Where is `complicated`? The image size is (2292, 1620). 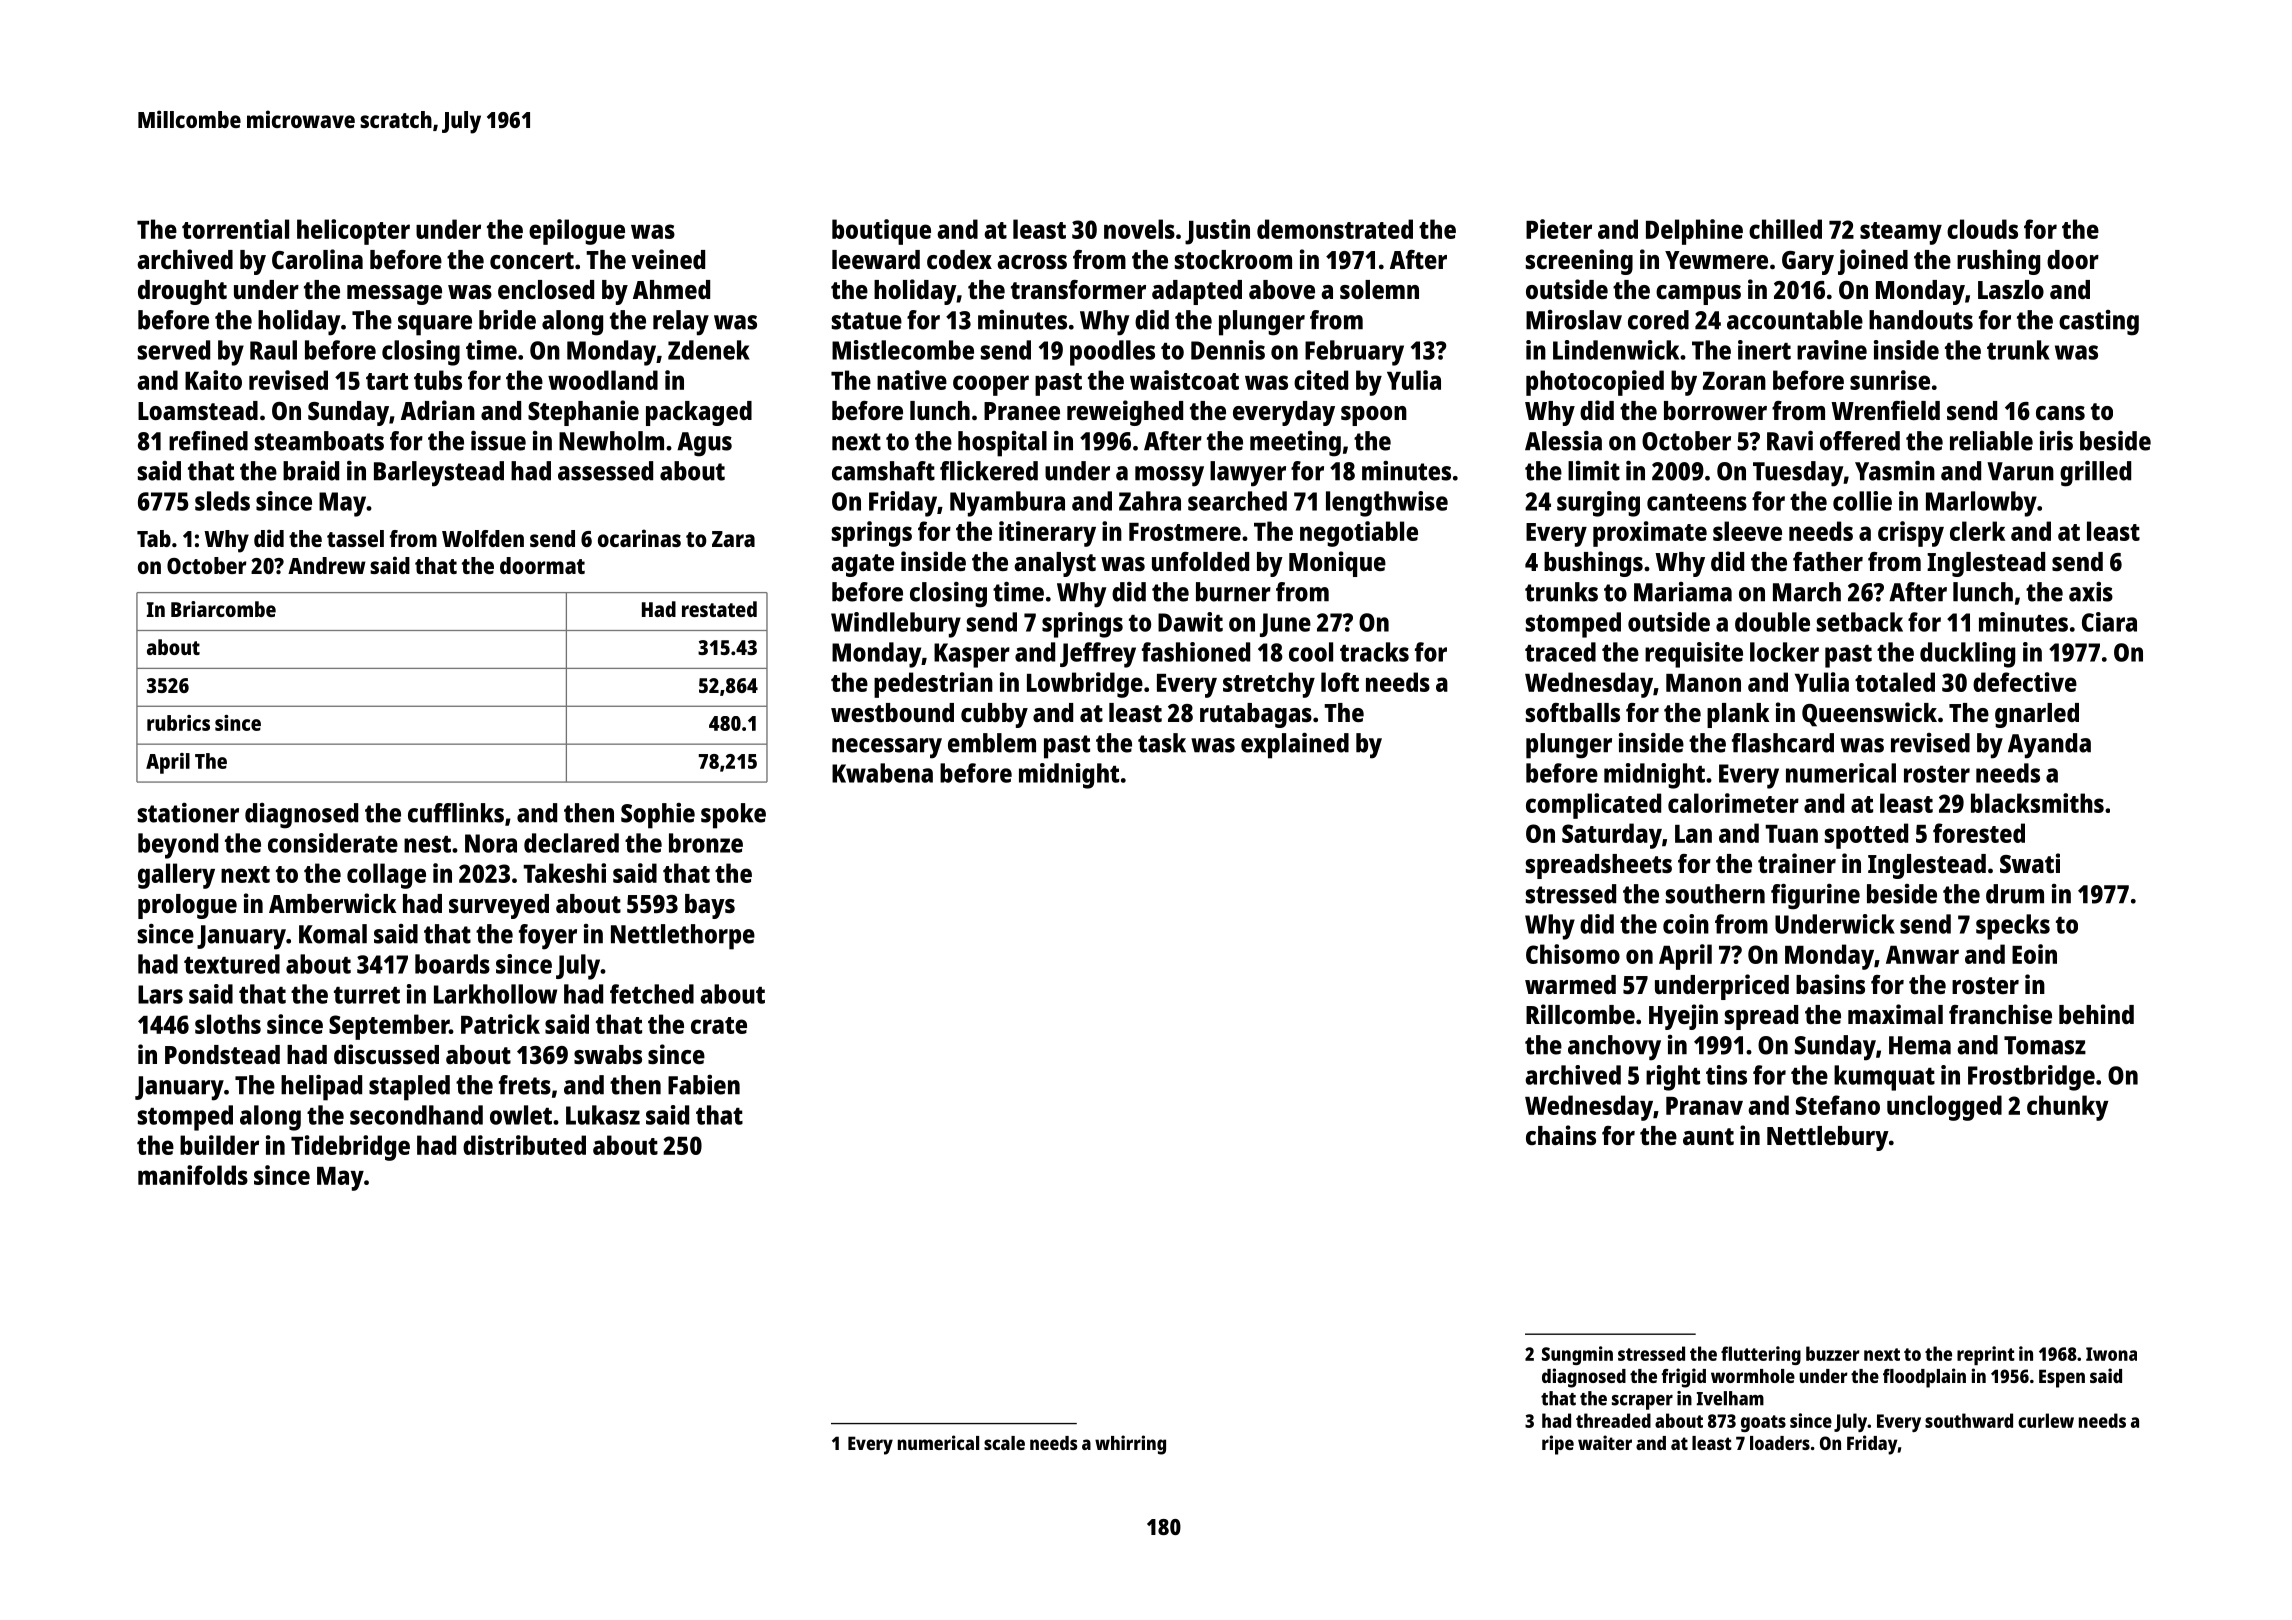
complicated is located at coordinates (1593, 806).
